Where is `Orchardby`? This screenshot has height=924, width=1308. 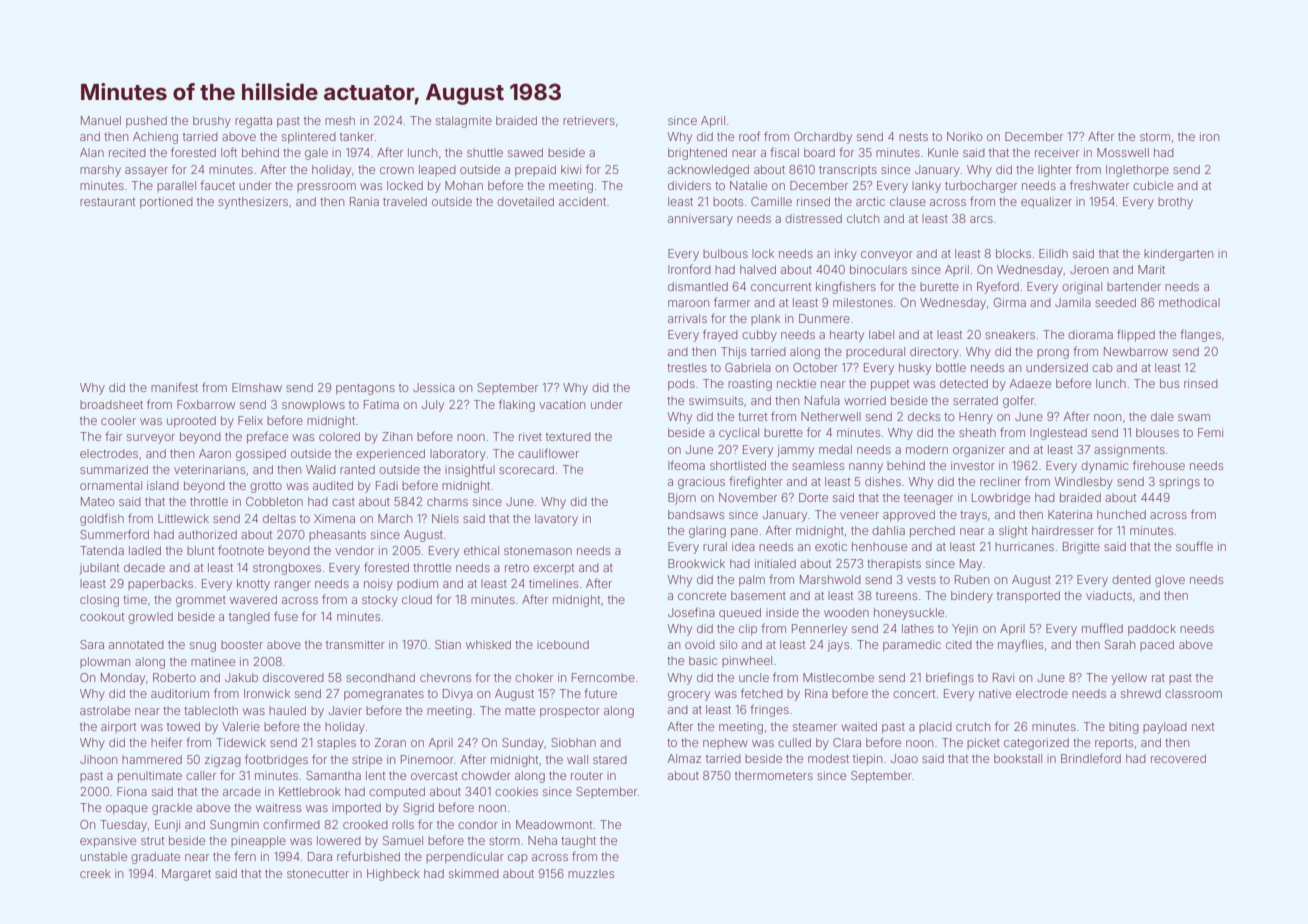 Orchardby is located at coordinates (823, 138).
